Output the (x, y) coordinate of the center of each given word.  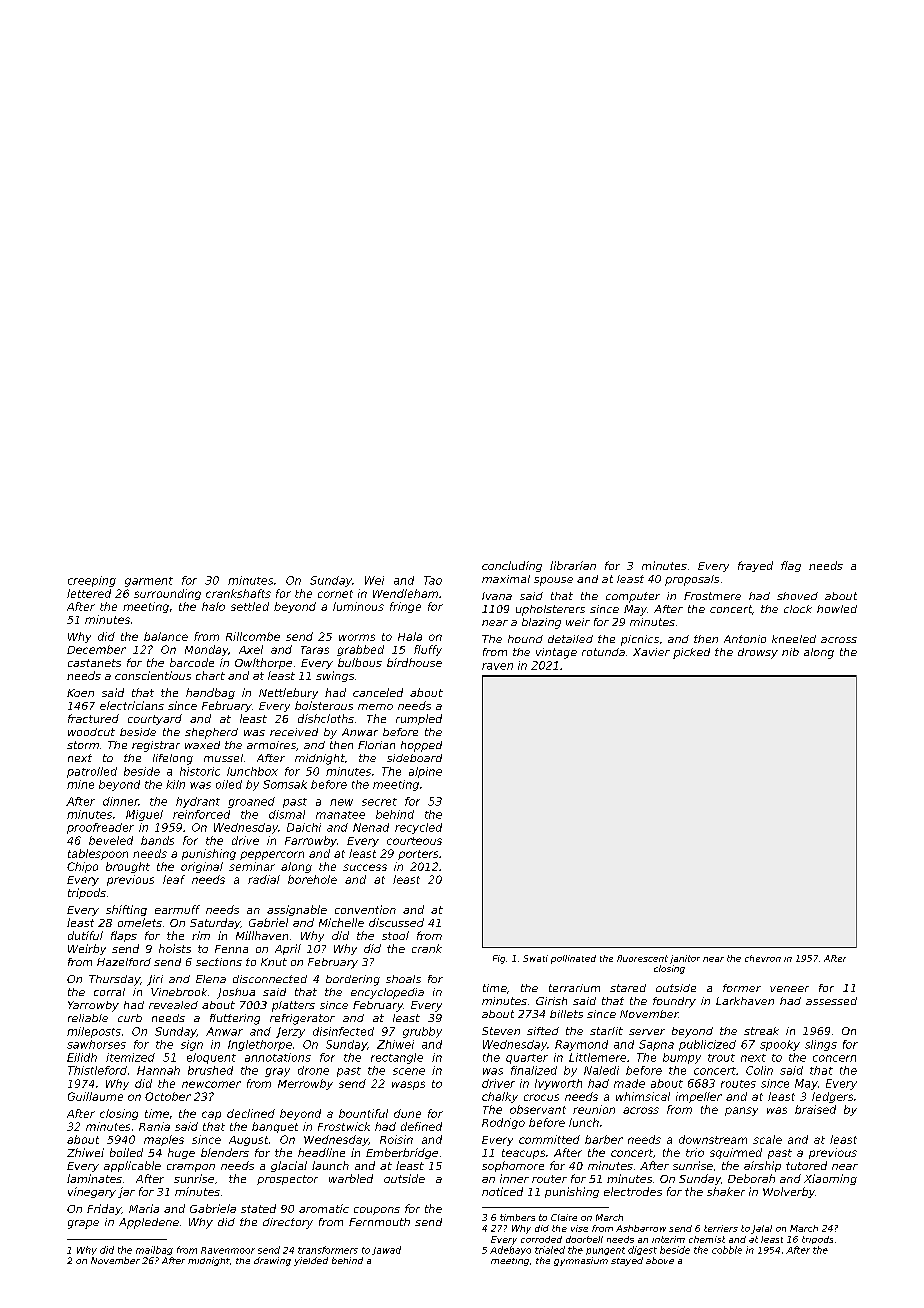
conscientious (153, 675)
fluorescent (642, 958)
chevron (763, 958)
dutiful (85, 935)
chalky (500, 1097)
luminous (358, 606)
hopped (421, 746)
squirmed (736, 1153)
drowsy (758, 653)
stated (258, 1208)
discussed (396, 922)
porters (418, 855)
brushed (210, 1070)
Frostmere (712, 596)
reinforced (201, 814)
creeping (92, 581)
